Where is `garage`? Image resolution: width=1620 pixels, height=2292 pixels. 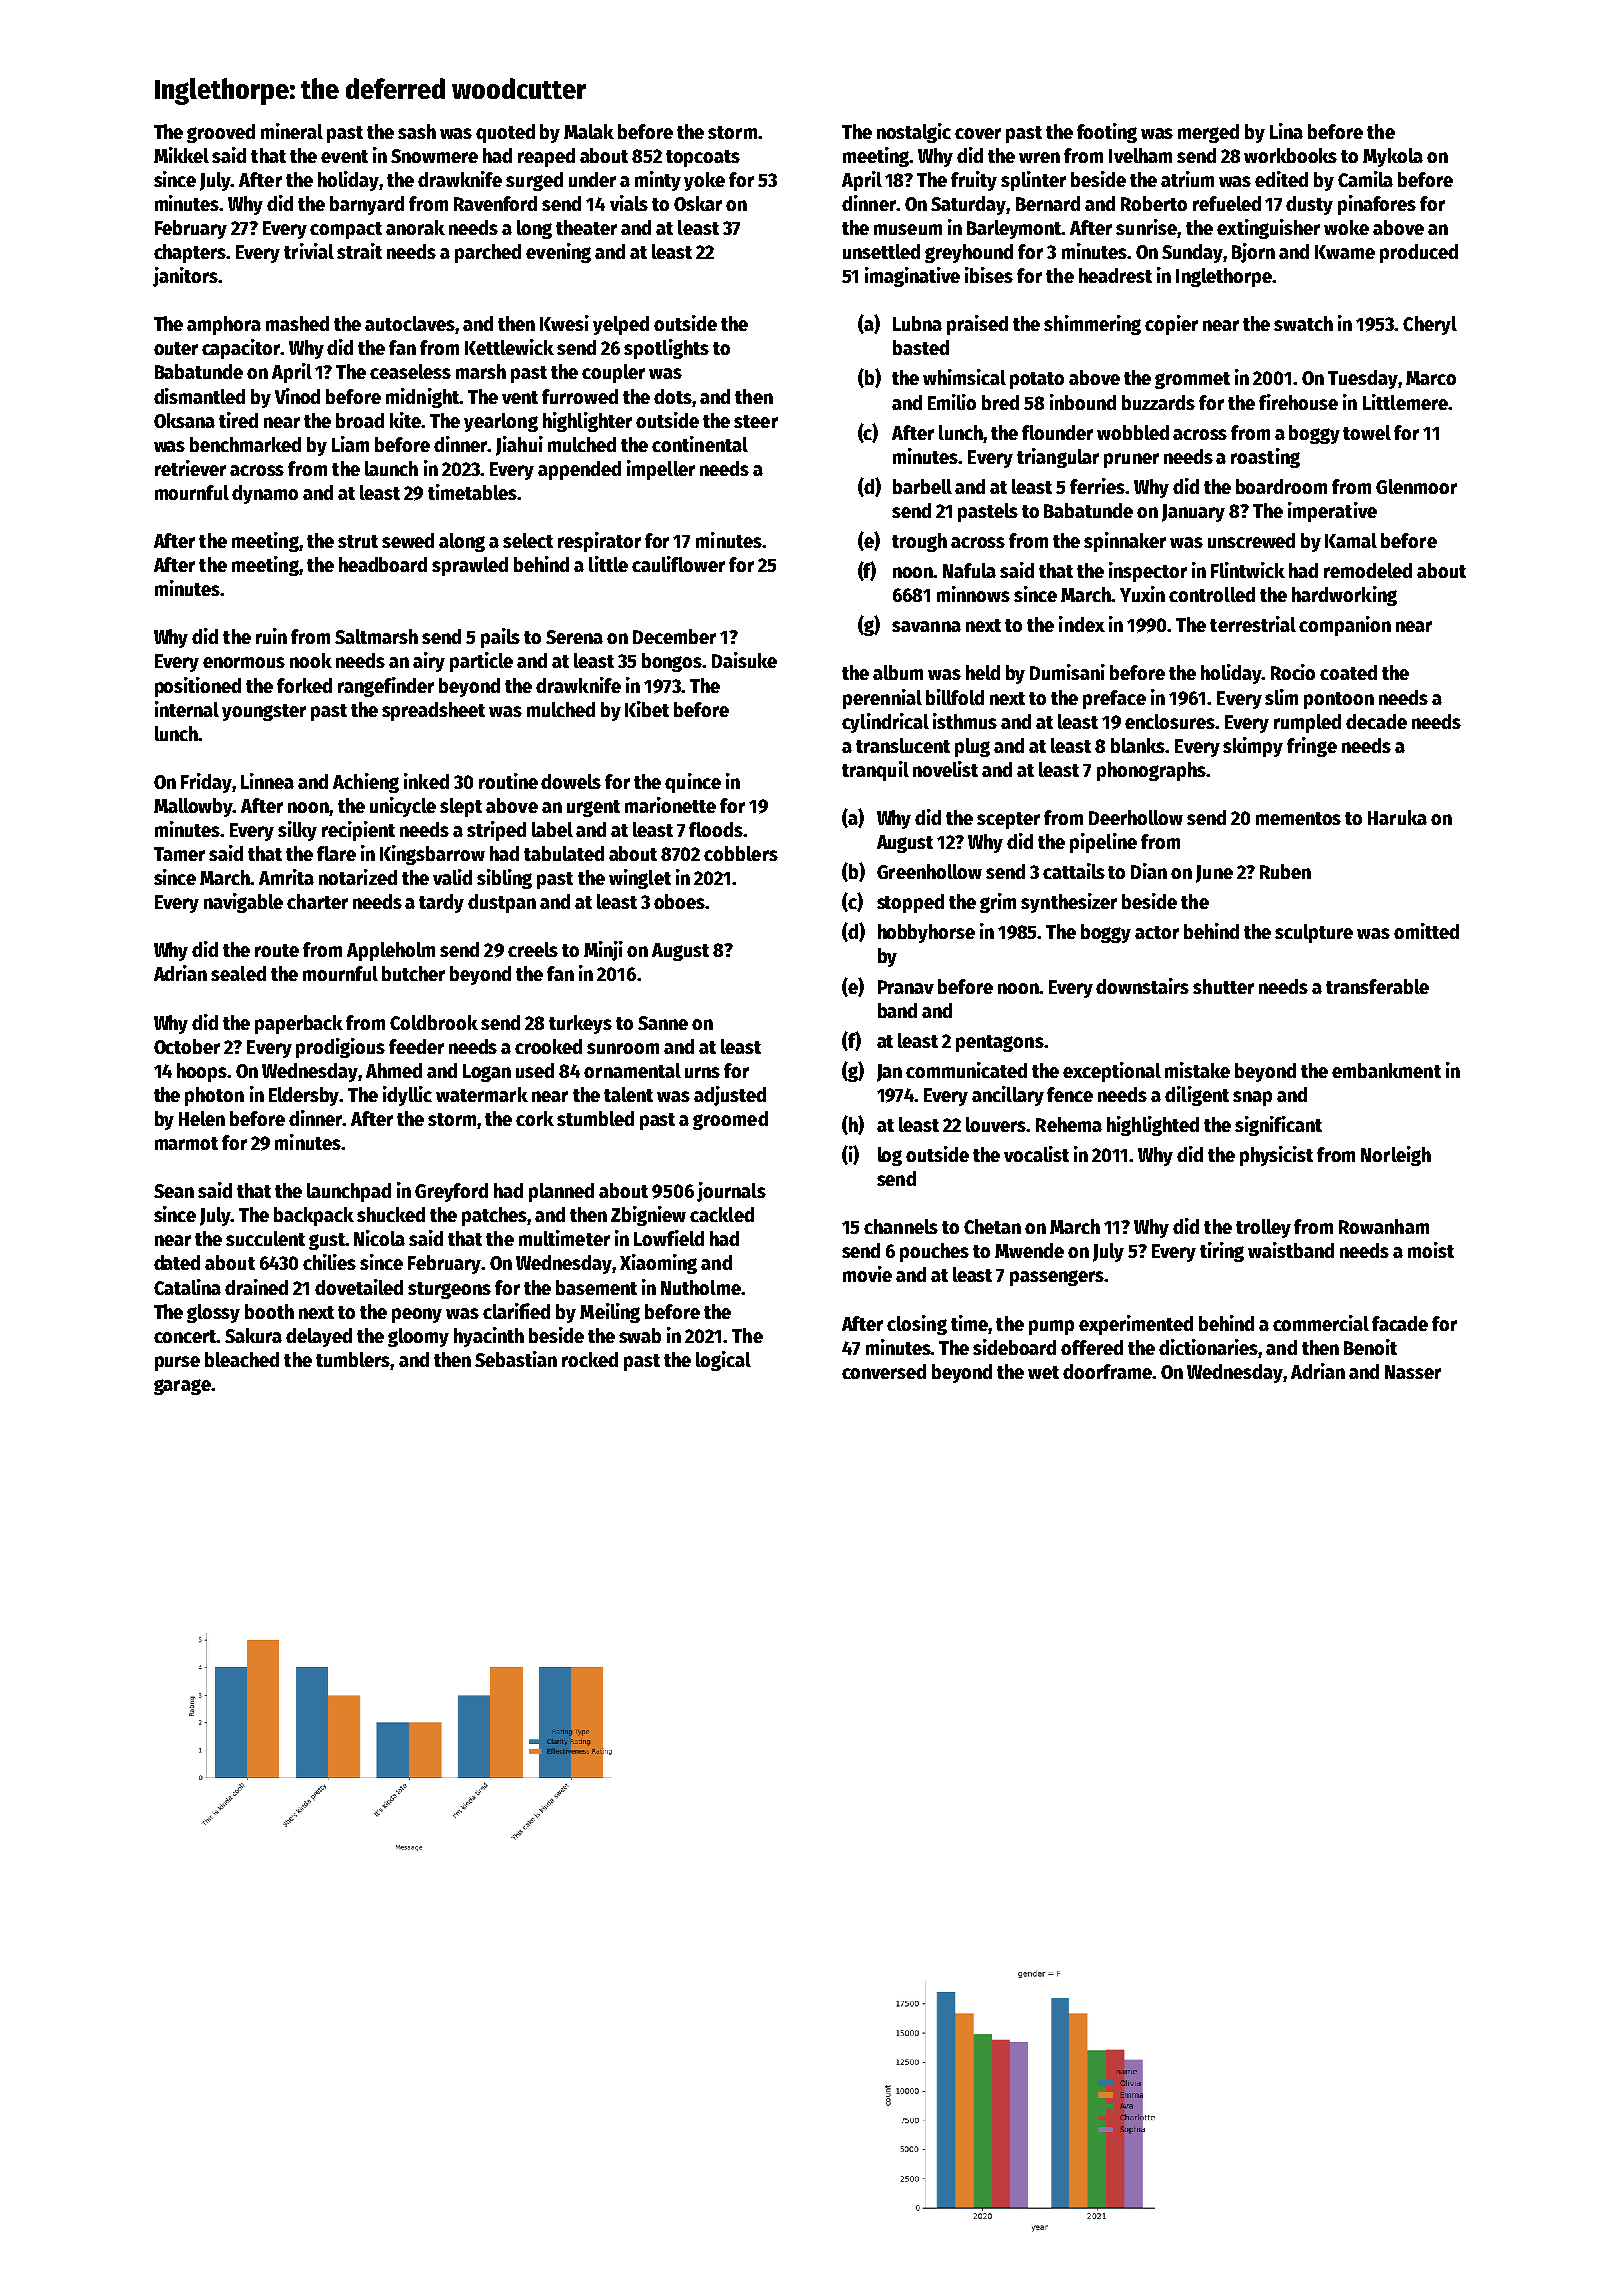 garage is located at coordinates (182, 1387).
